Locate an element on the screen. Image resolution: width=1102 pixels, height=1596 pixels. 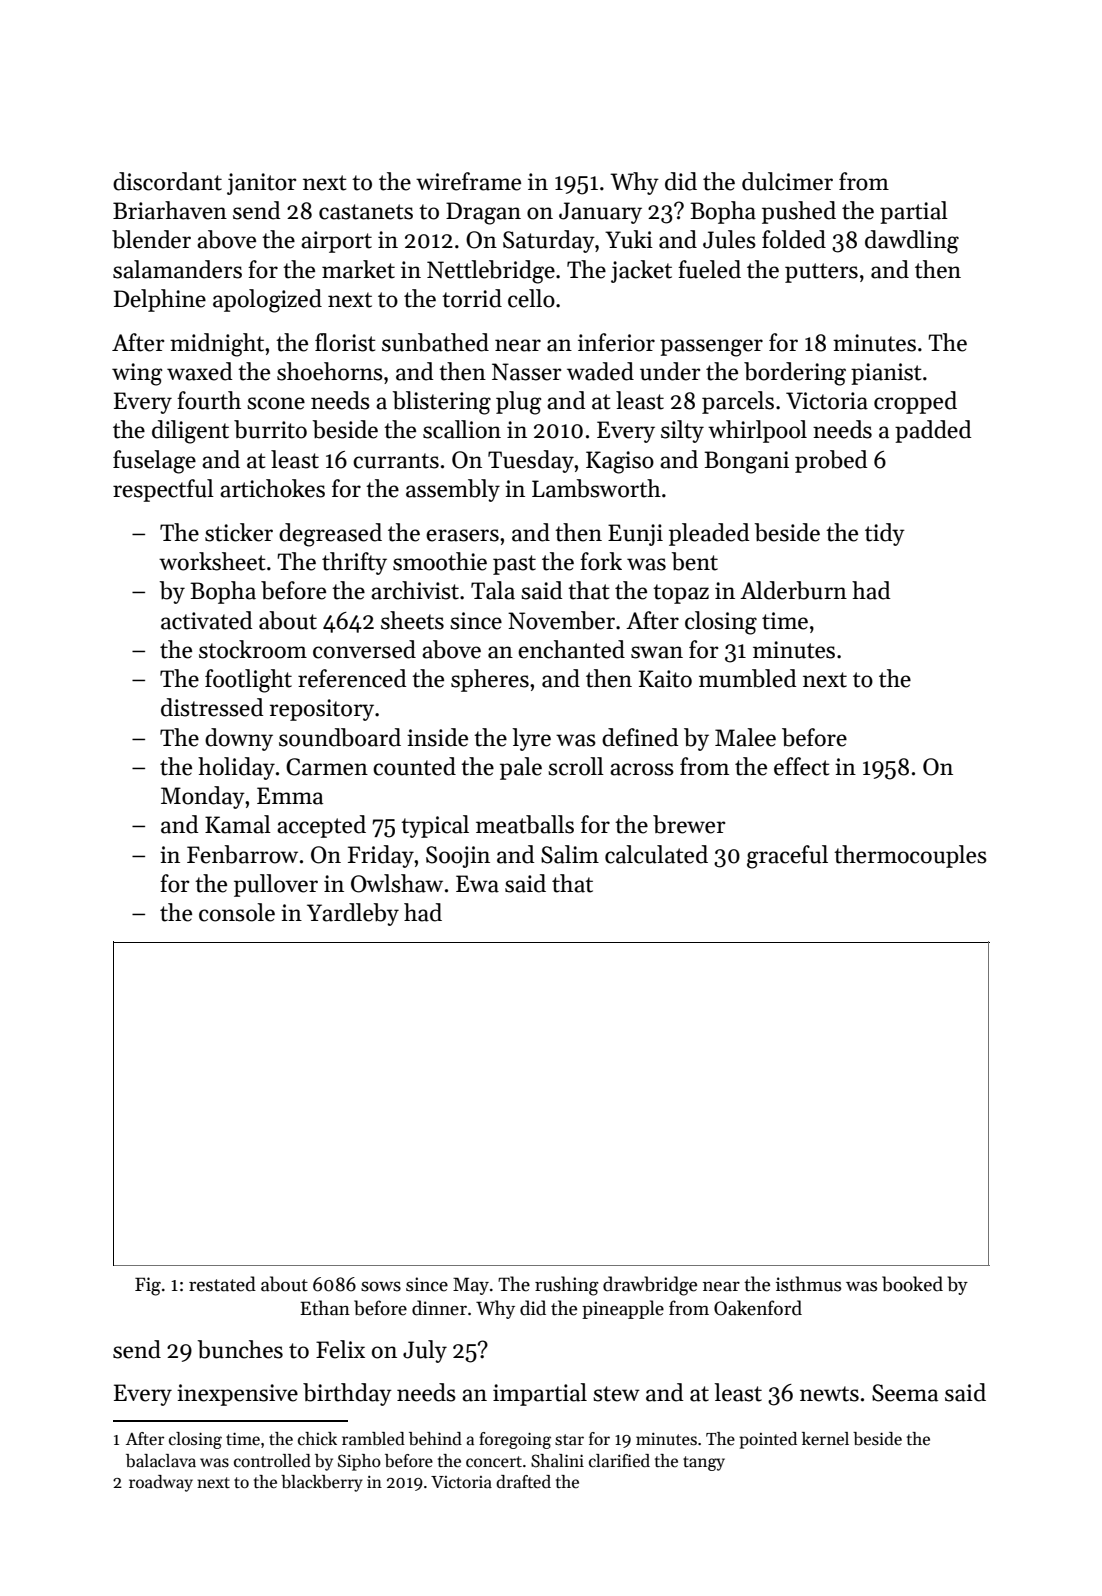
console is located at coordinates (237, 912).
